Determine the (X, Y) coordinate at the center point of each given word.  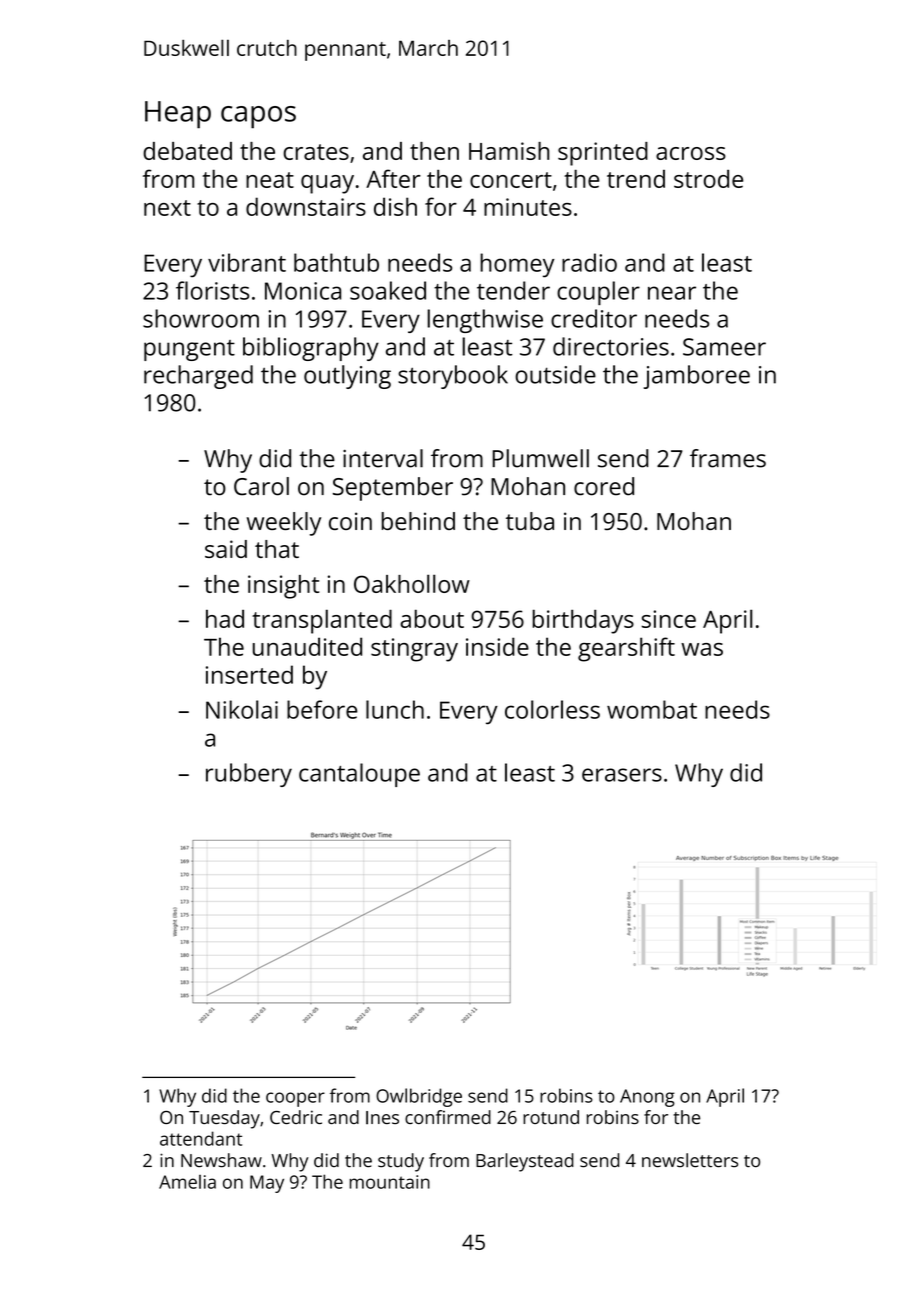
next (167, 208)
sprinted (603, 154)
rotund (551, 1117)
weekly (284, 524)
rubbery (249, 775)
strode (708, 179)
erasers (622, 775)
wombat (652, 709)
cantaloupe (359, 775)
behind (418, 521)
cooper (295, 1099)
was (702, 649)
